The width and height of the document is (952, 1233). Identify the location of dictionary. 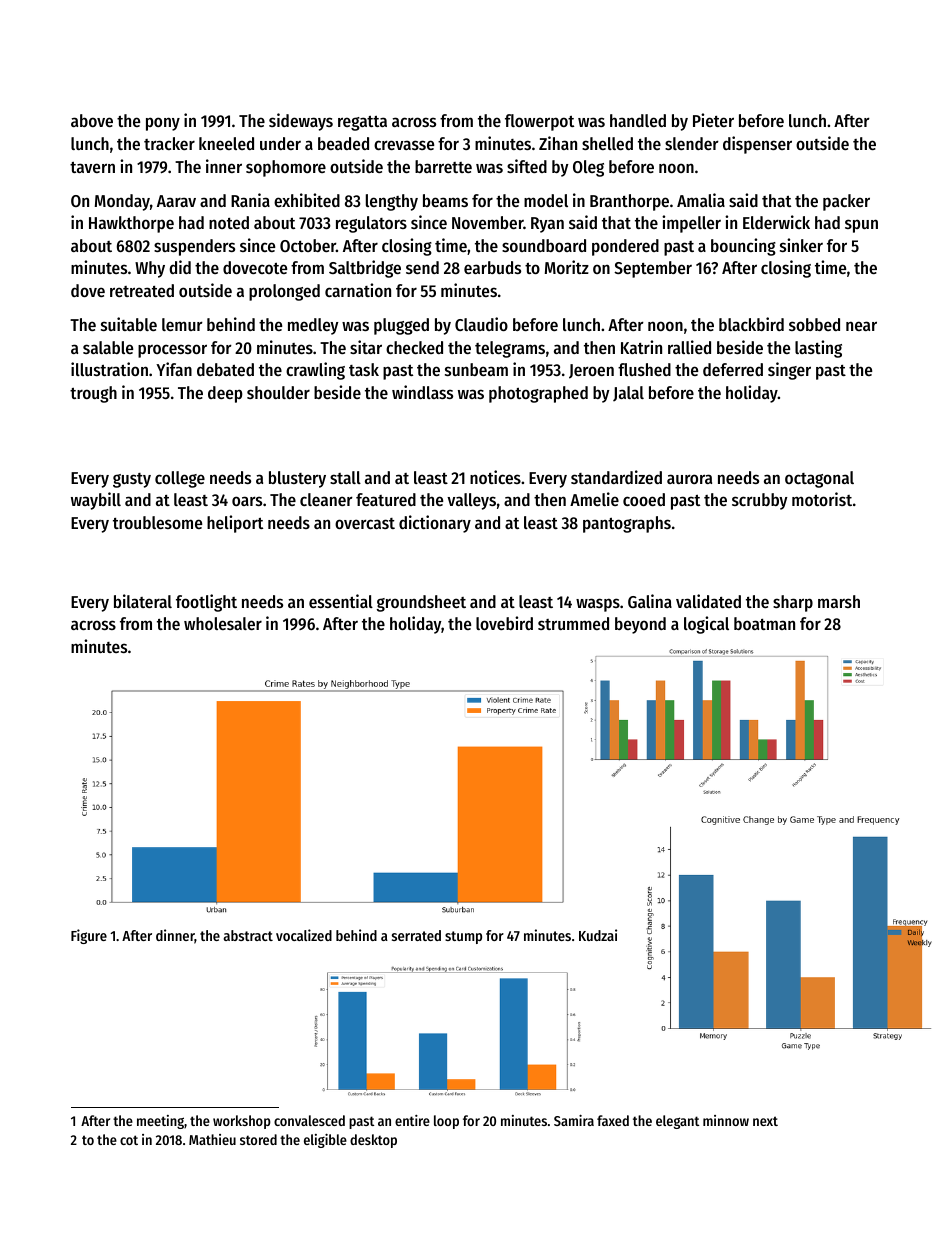
(435, 524).
